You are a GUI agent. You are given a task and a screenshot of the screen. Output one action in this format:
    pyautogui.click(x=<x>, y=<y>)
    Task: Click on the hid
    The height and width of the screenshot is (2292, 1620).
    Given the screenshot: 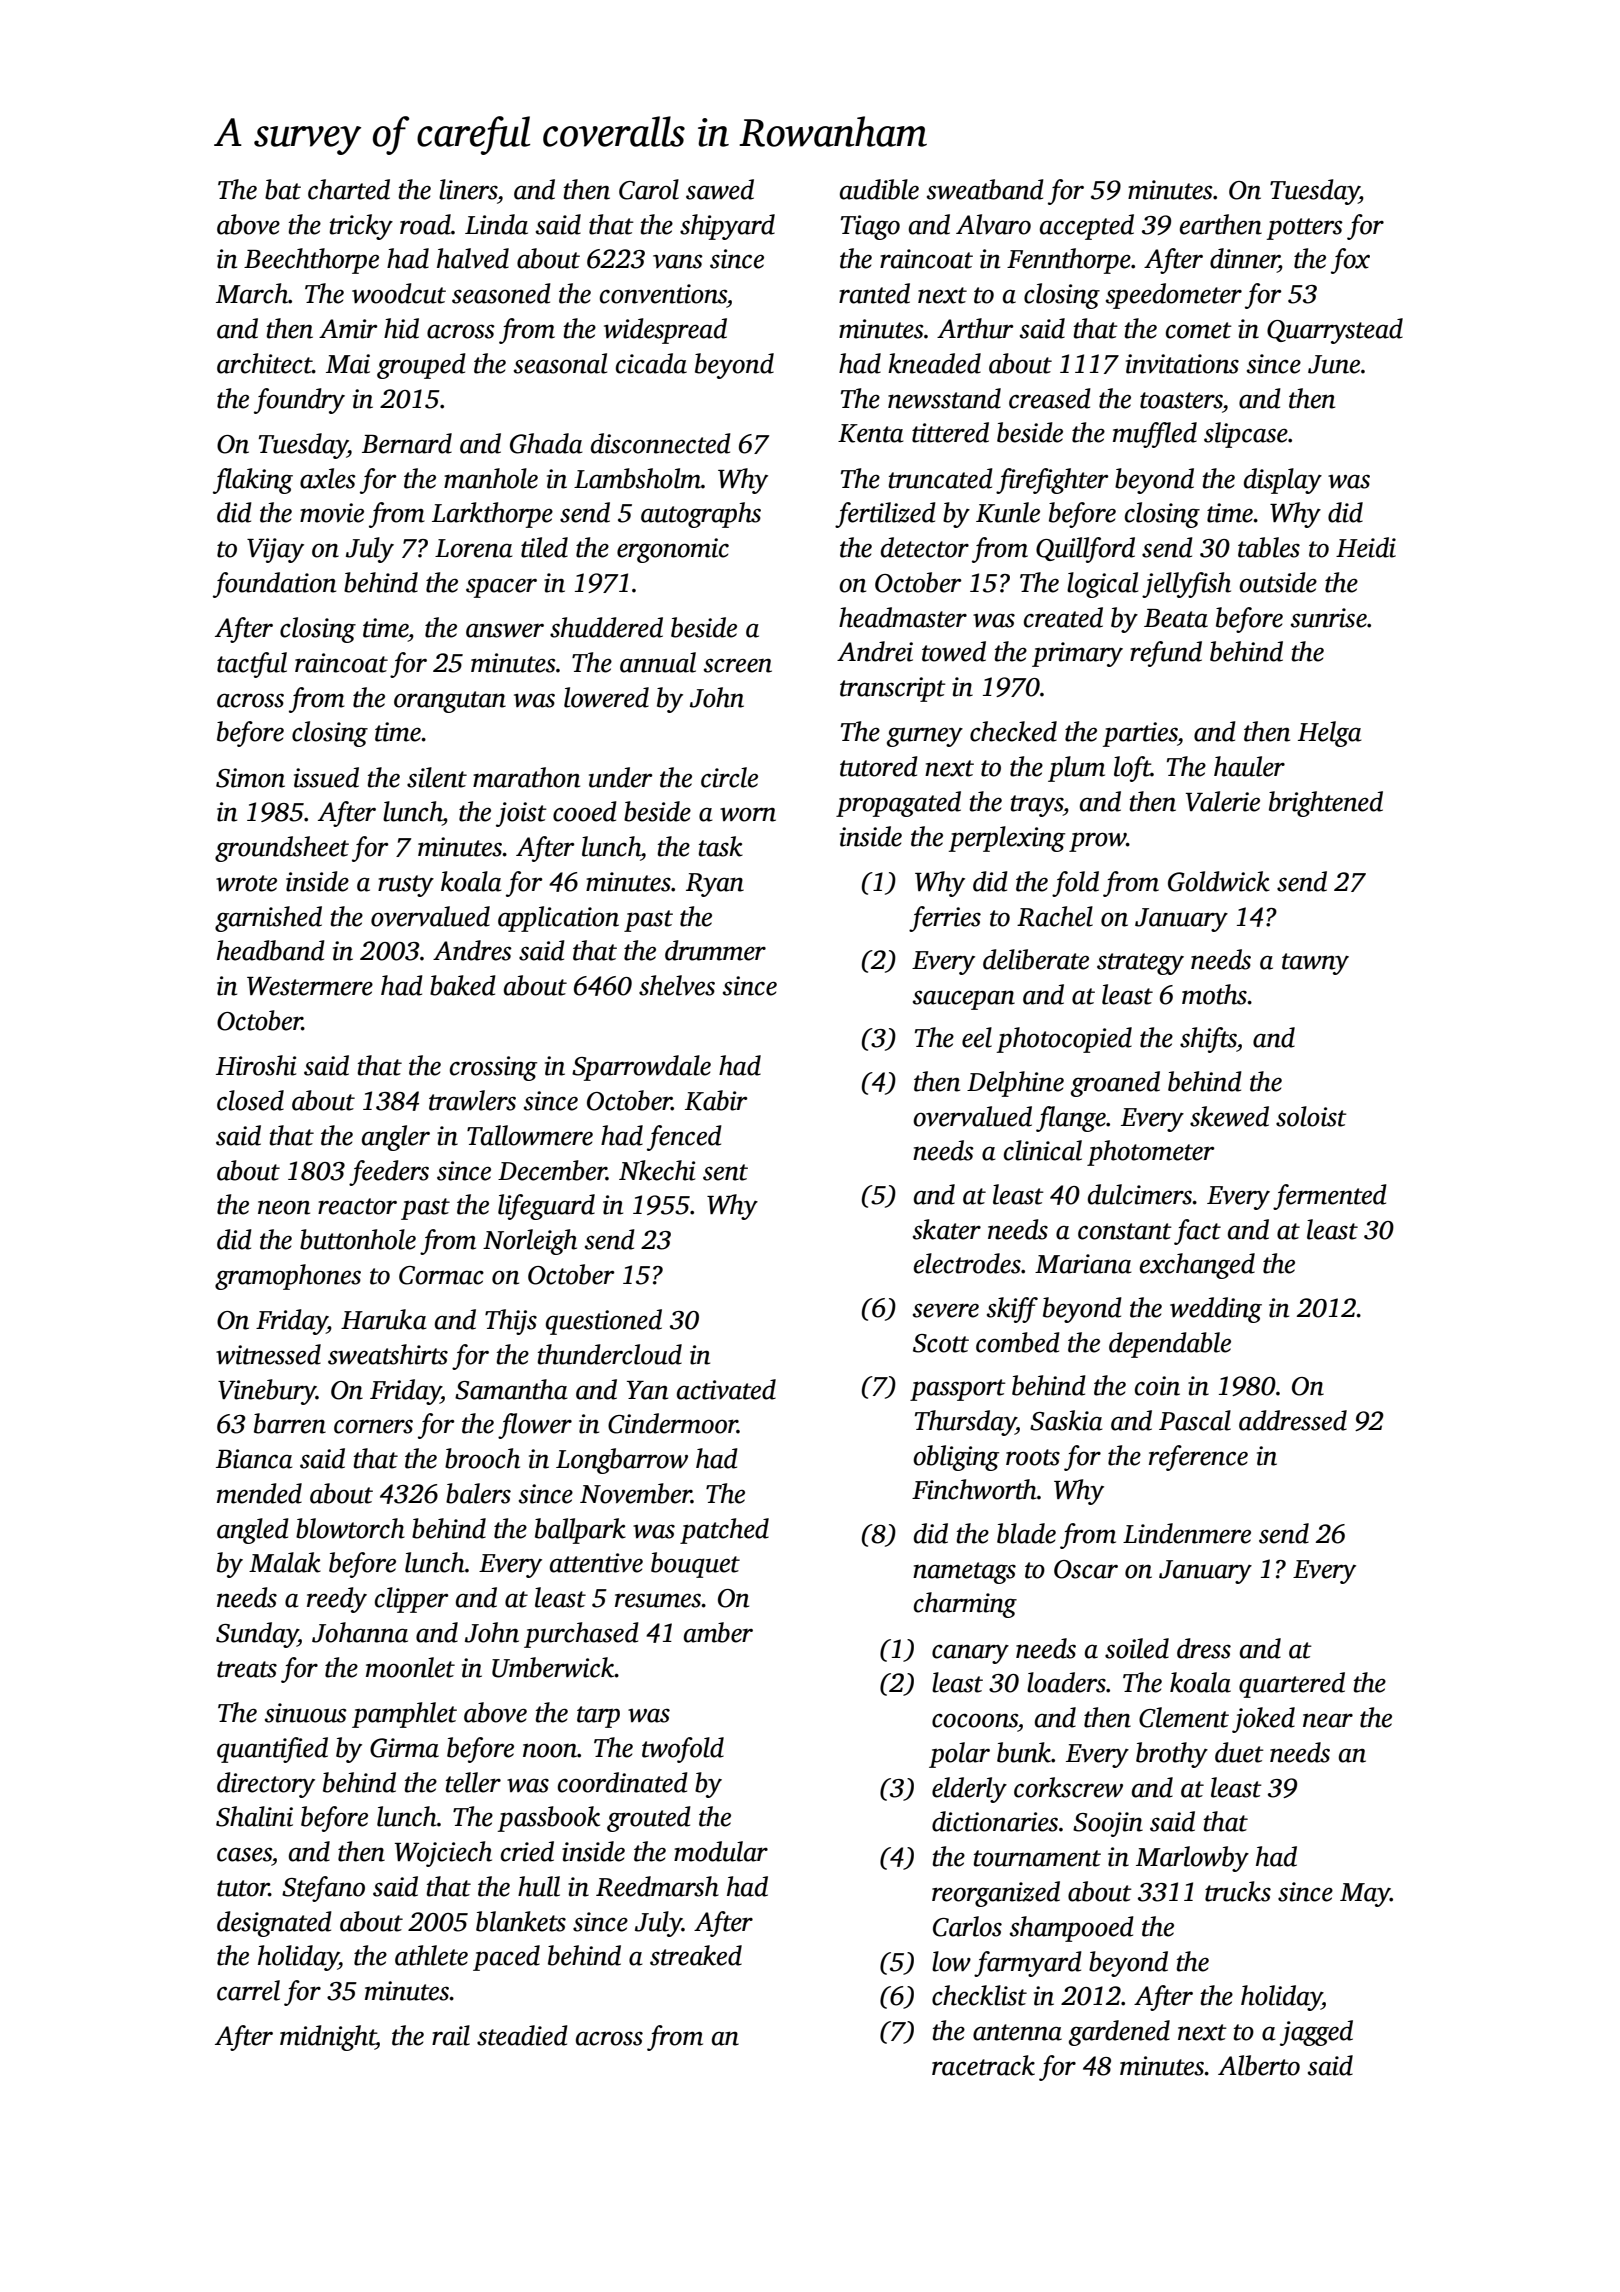 What is the action you would take?
    pyautogui.click(x=401, y=328)
